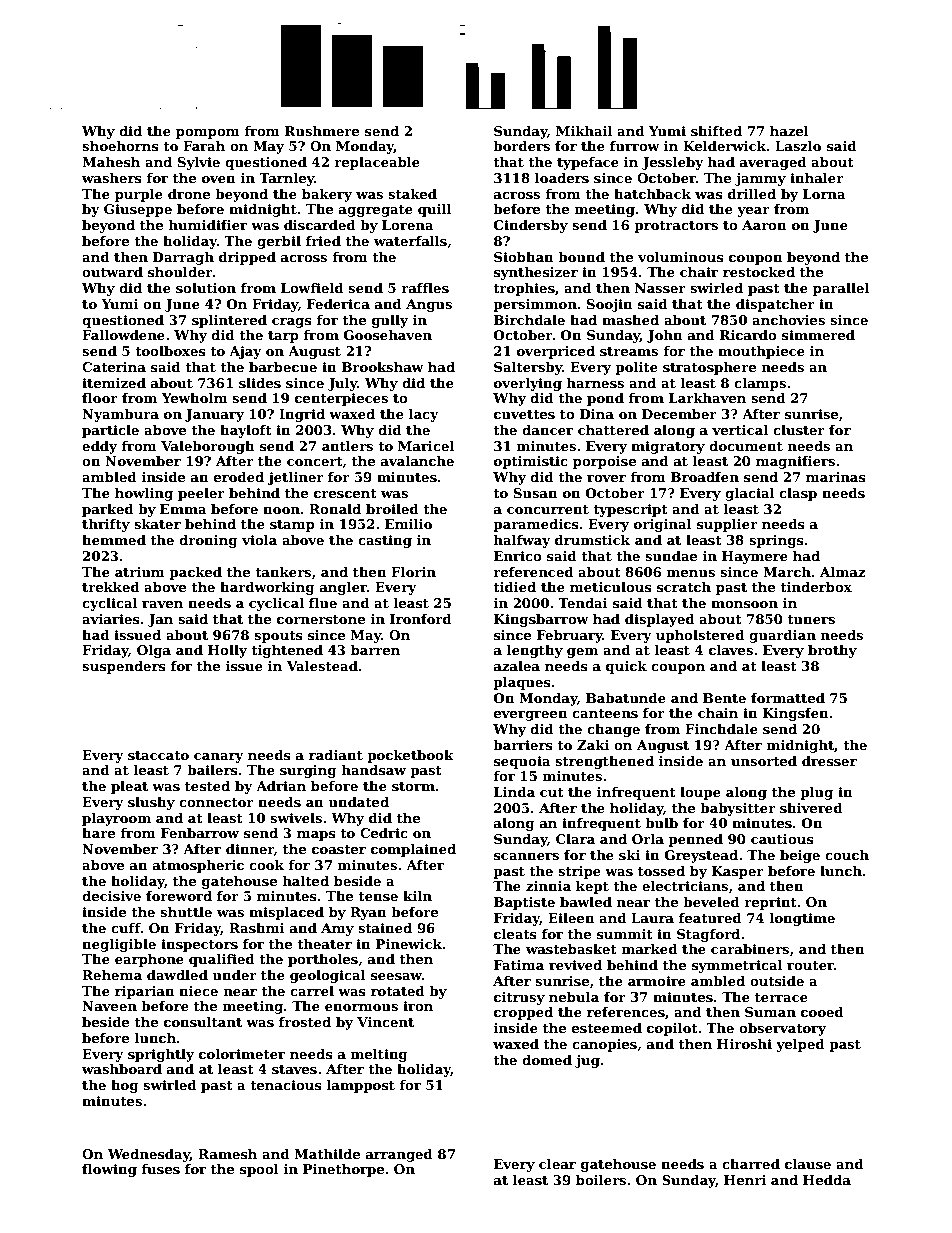 The height and width of the image is (1233, 952). What do you see at coordinates (802, 919) in the image?
I see `longtime` at bounding box center [802, 919].
